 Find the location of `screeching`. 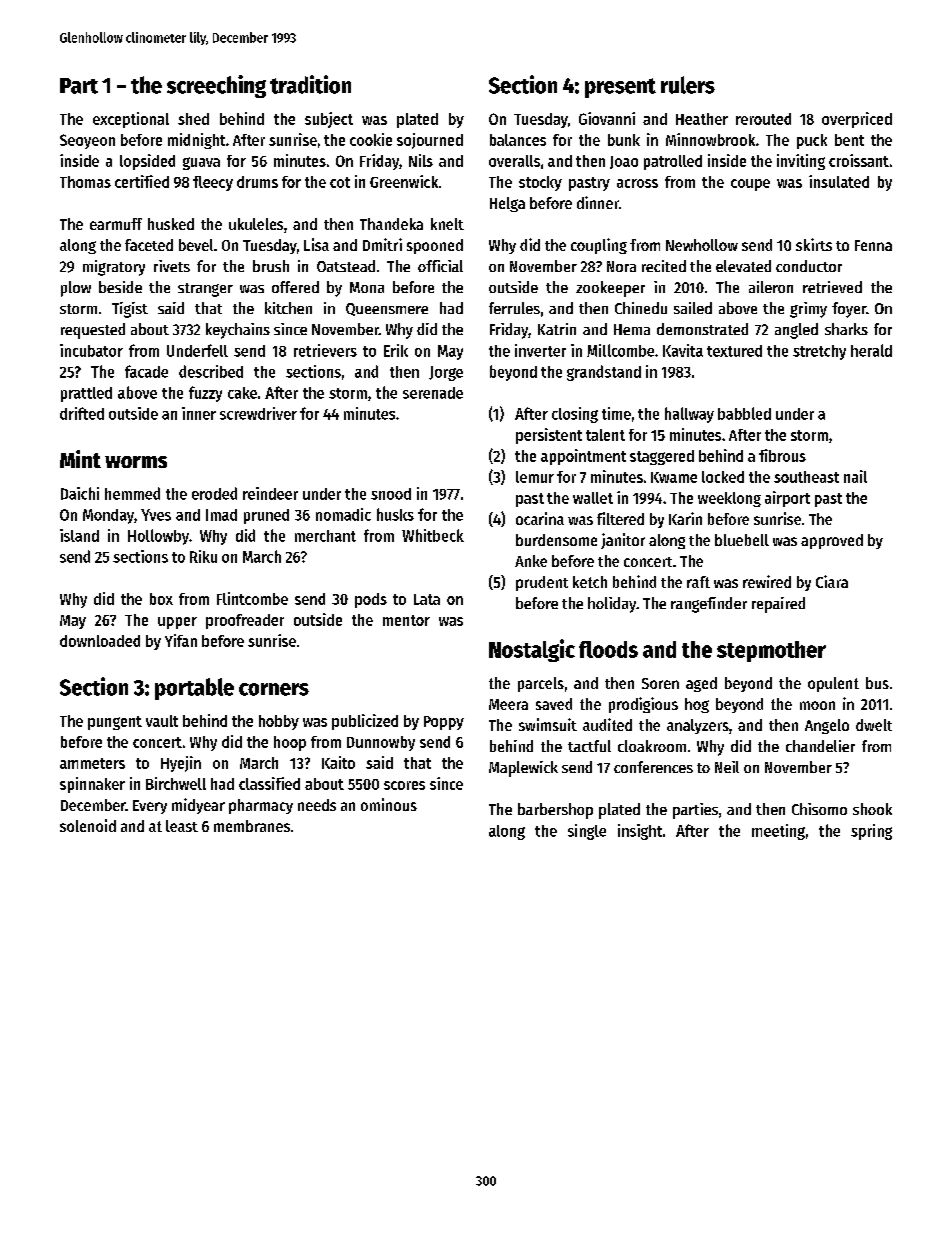

screeching is located at coordinates (216, 86).
